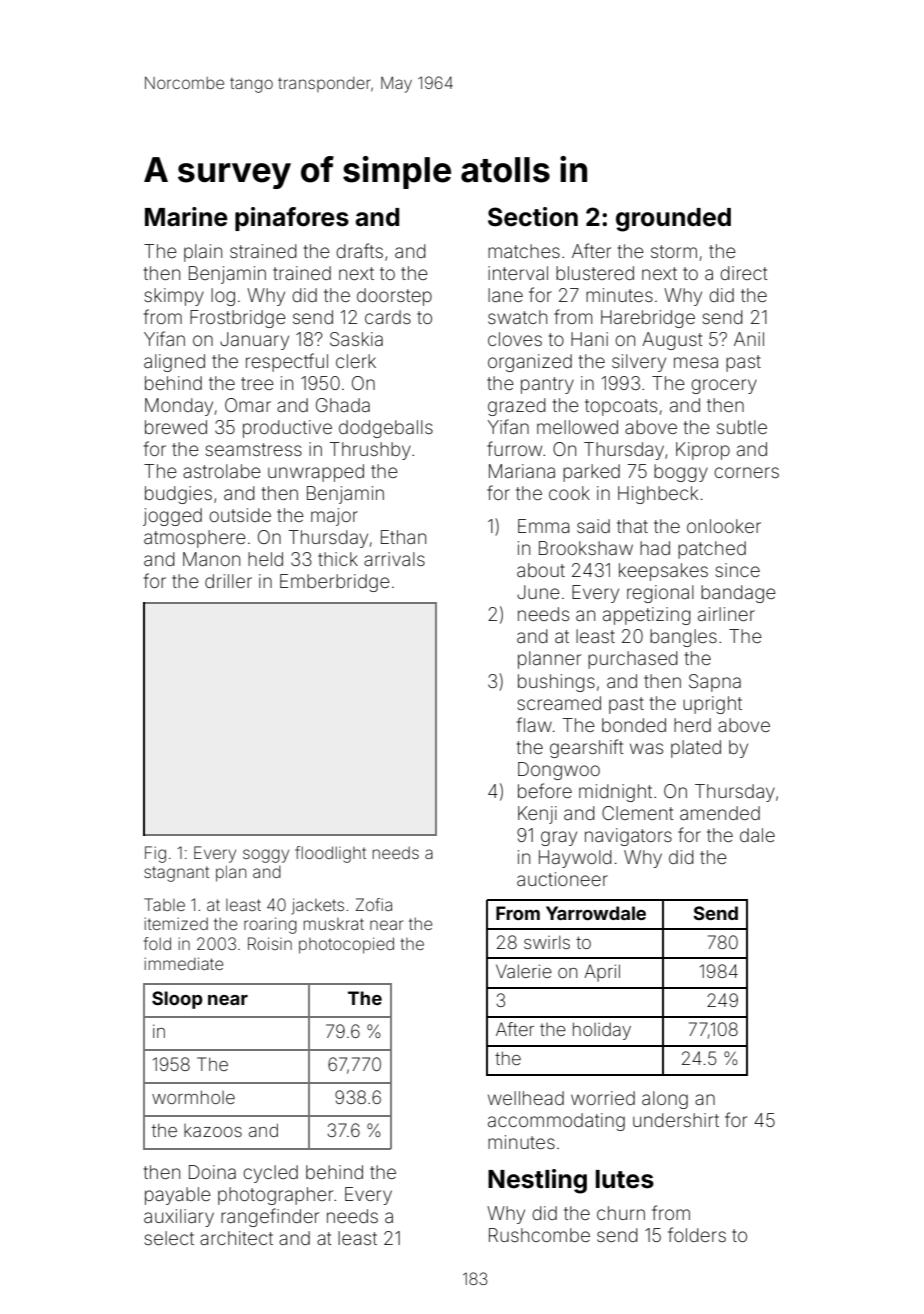 The height and width of the screenshot is (1314, 924). What do you see at coordinates (744, 273) in the screenshot?
I see `direct` at bounding box center [744, 273].
